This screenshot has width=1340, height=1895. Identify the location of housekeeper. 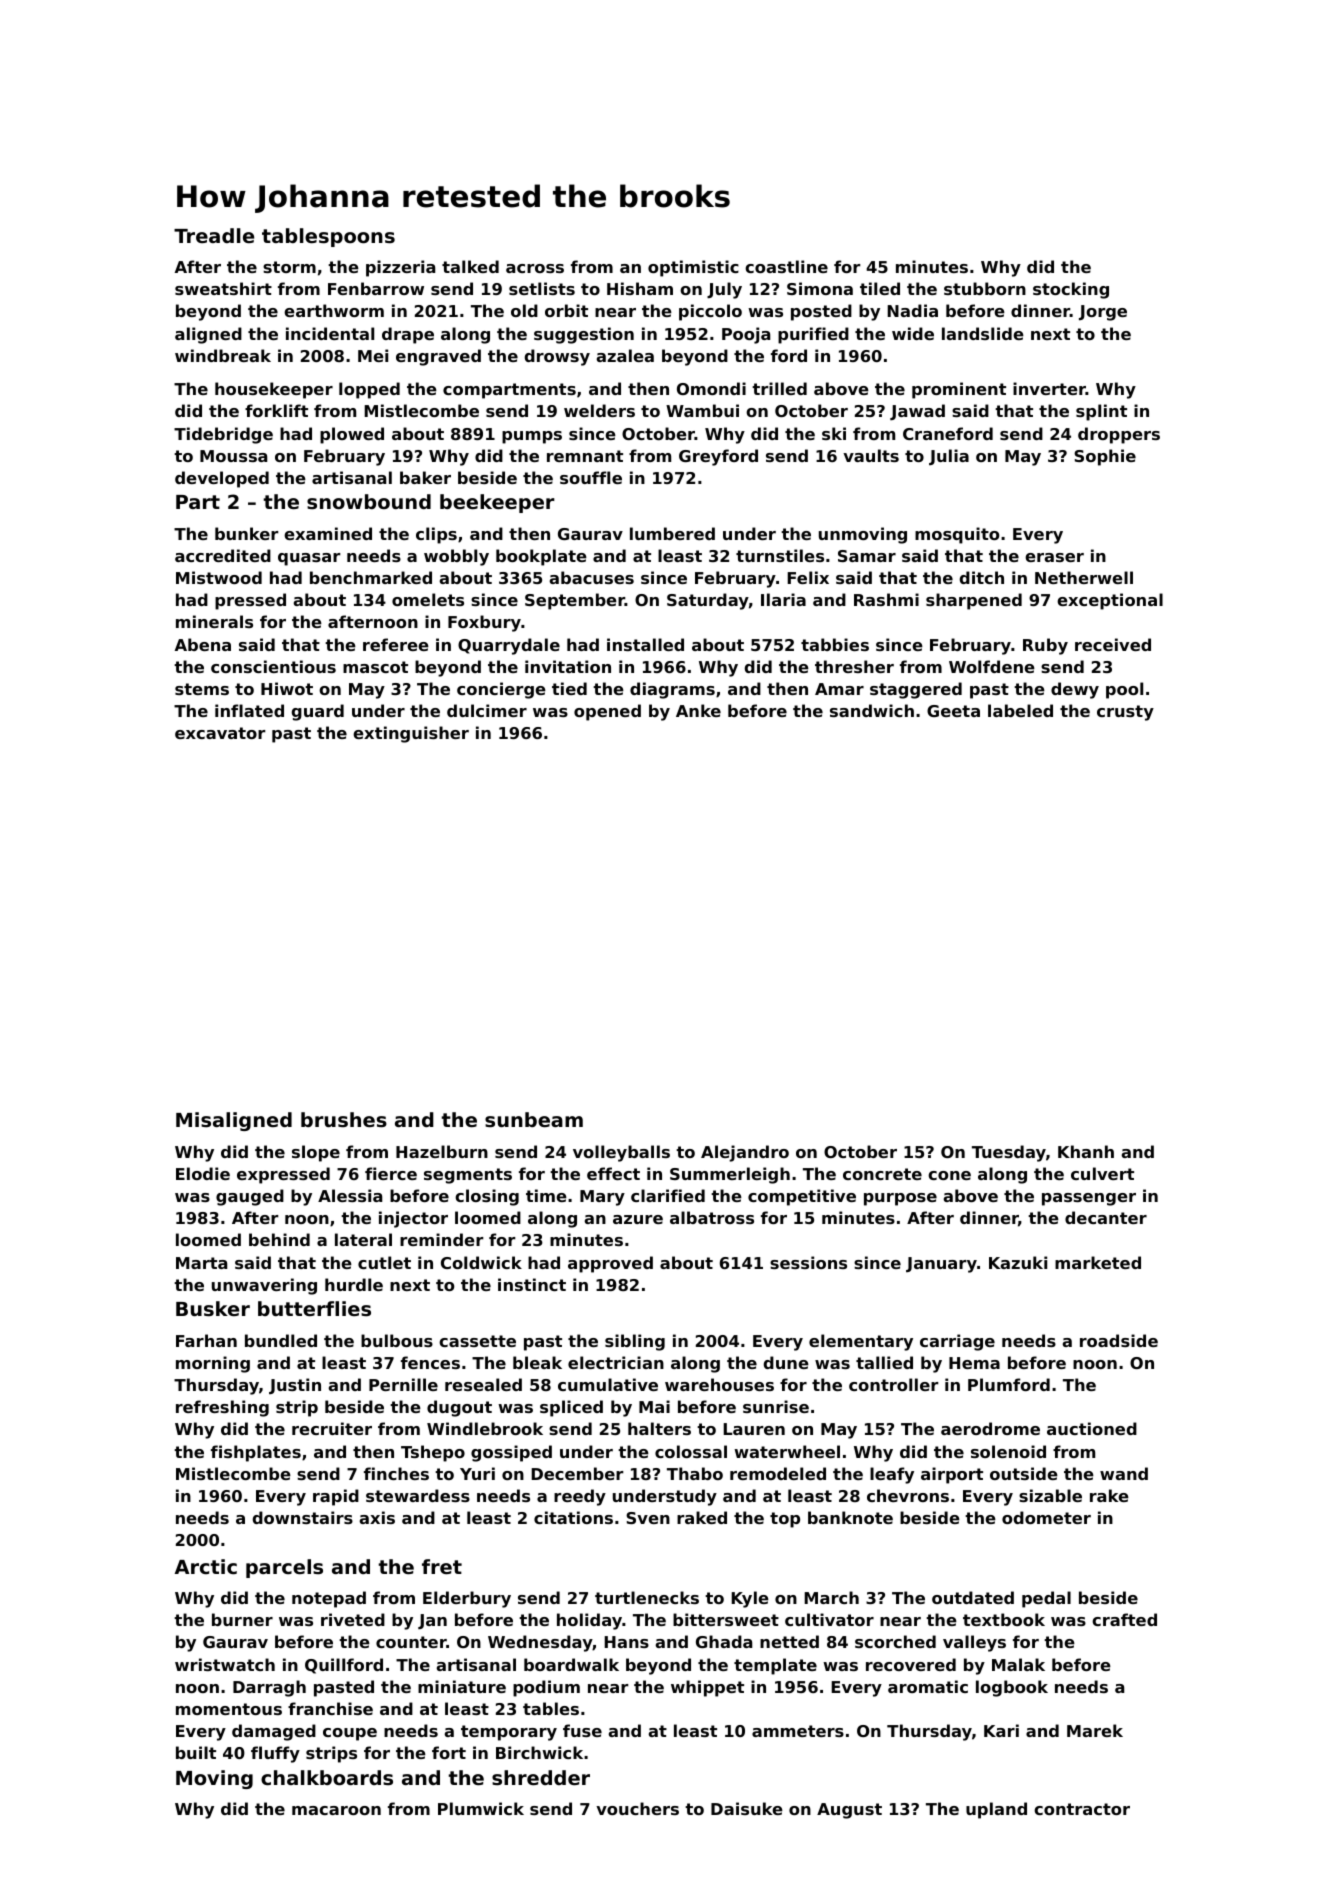
(274, 390).
